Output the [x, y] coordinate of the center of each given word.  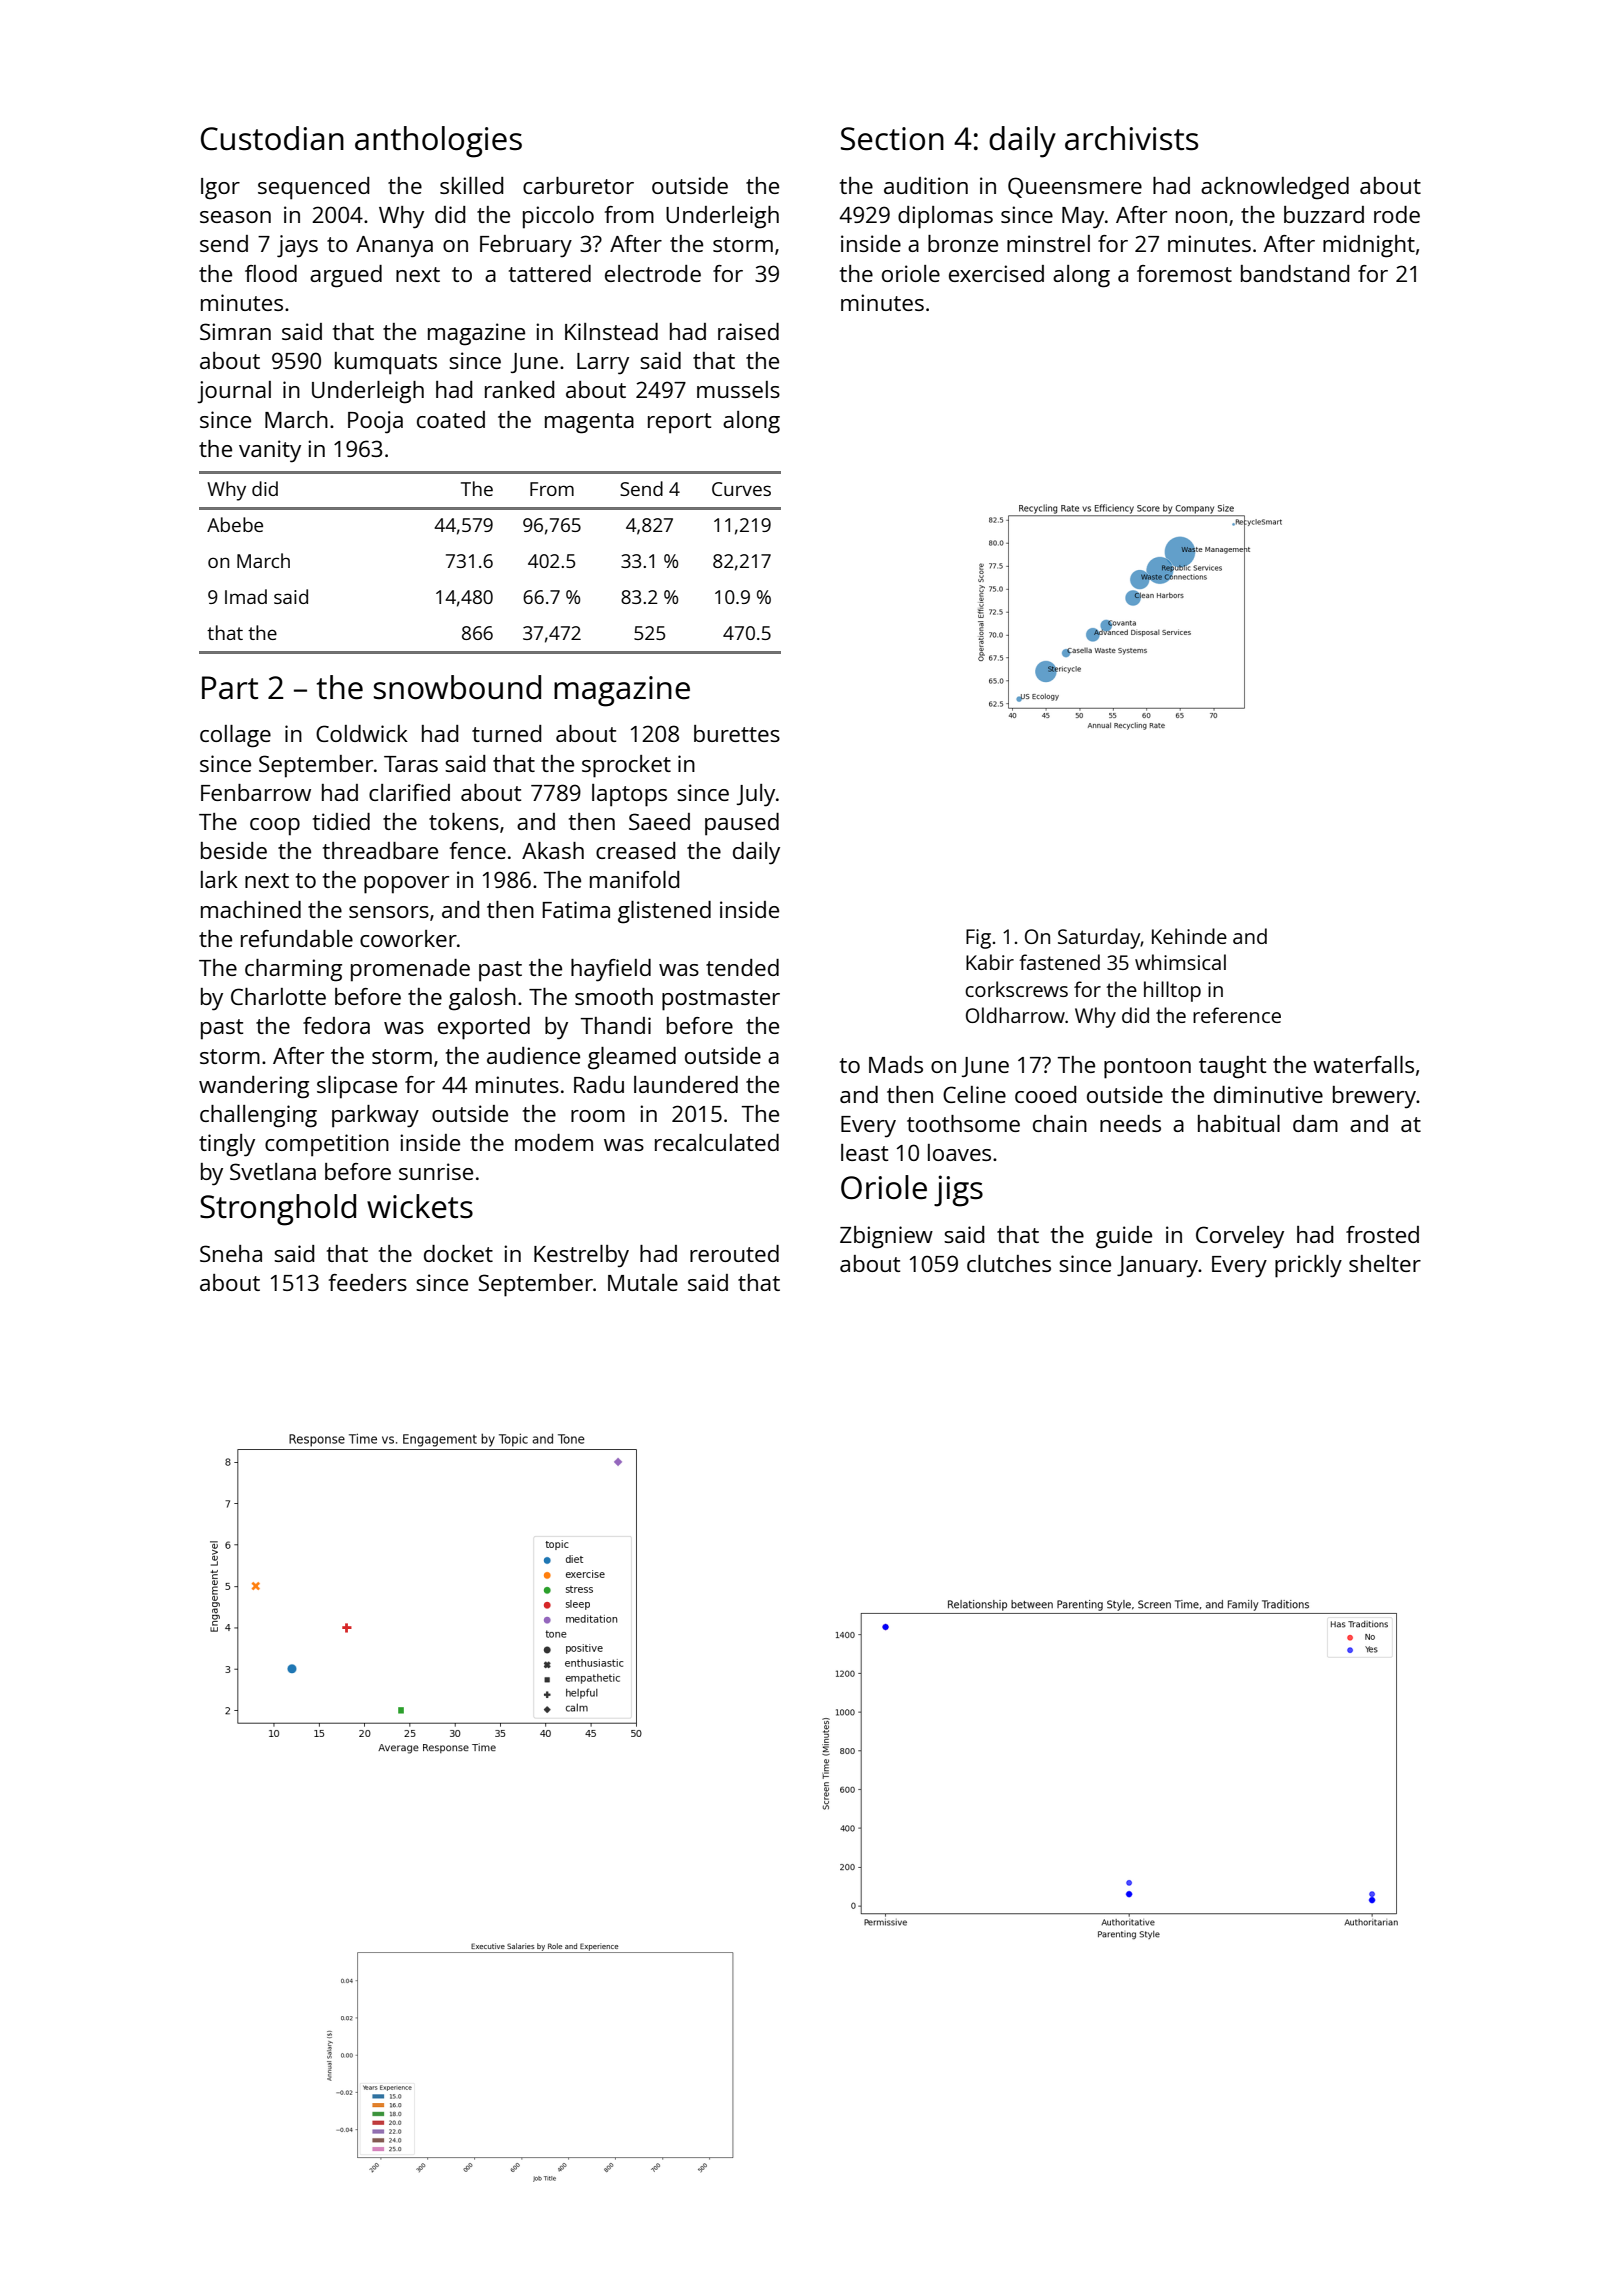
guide [1124, 1237]
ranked [519, 389]
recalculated [717, 1142]
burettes [737, 733]
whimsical [1180, 962]
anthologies [438, 142]
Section [892, 139]
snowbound [457, 687]
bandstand [1295, 273]
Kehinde [1189, 936]
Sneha [231, 1253]
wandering [254, 1087]
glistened [664, 912]
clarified [409, 792]
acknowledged [1275, 188]
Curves [741, 489]
